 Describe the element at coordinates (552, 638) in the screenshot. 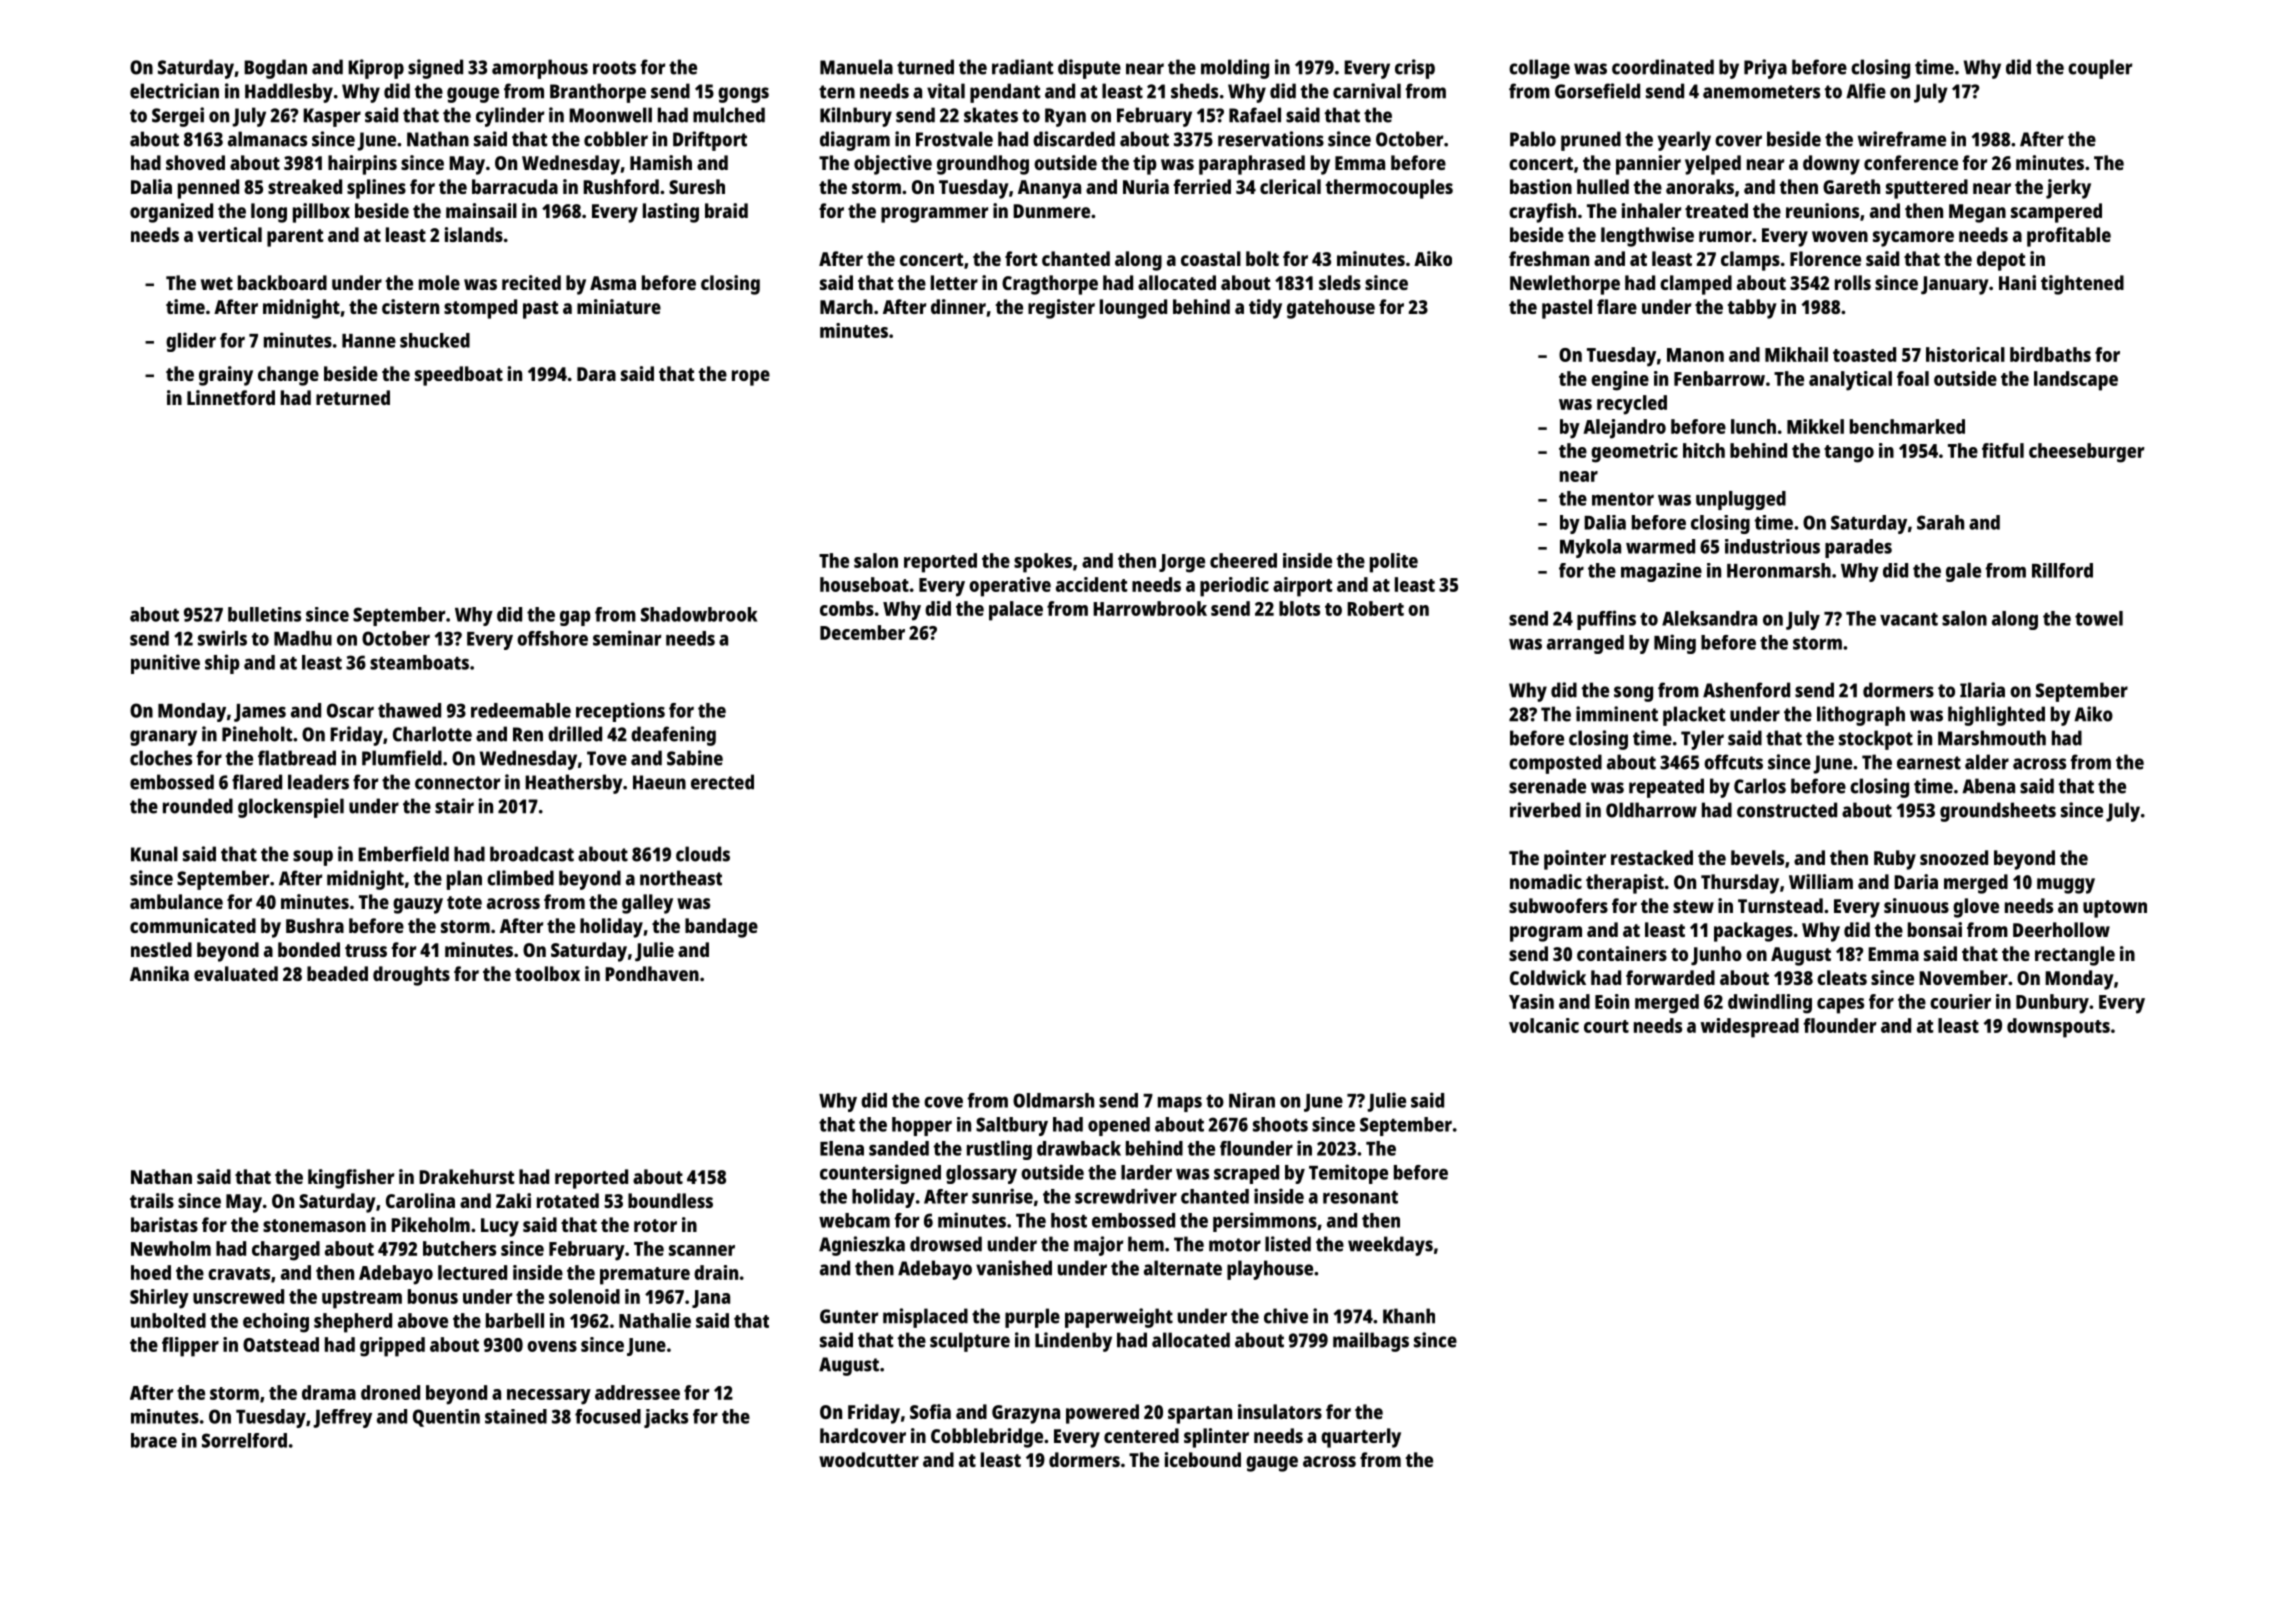

I see `offshore` at that location.
